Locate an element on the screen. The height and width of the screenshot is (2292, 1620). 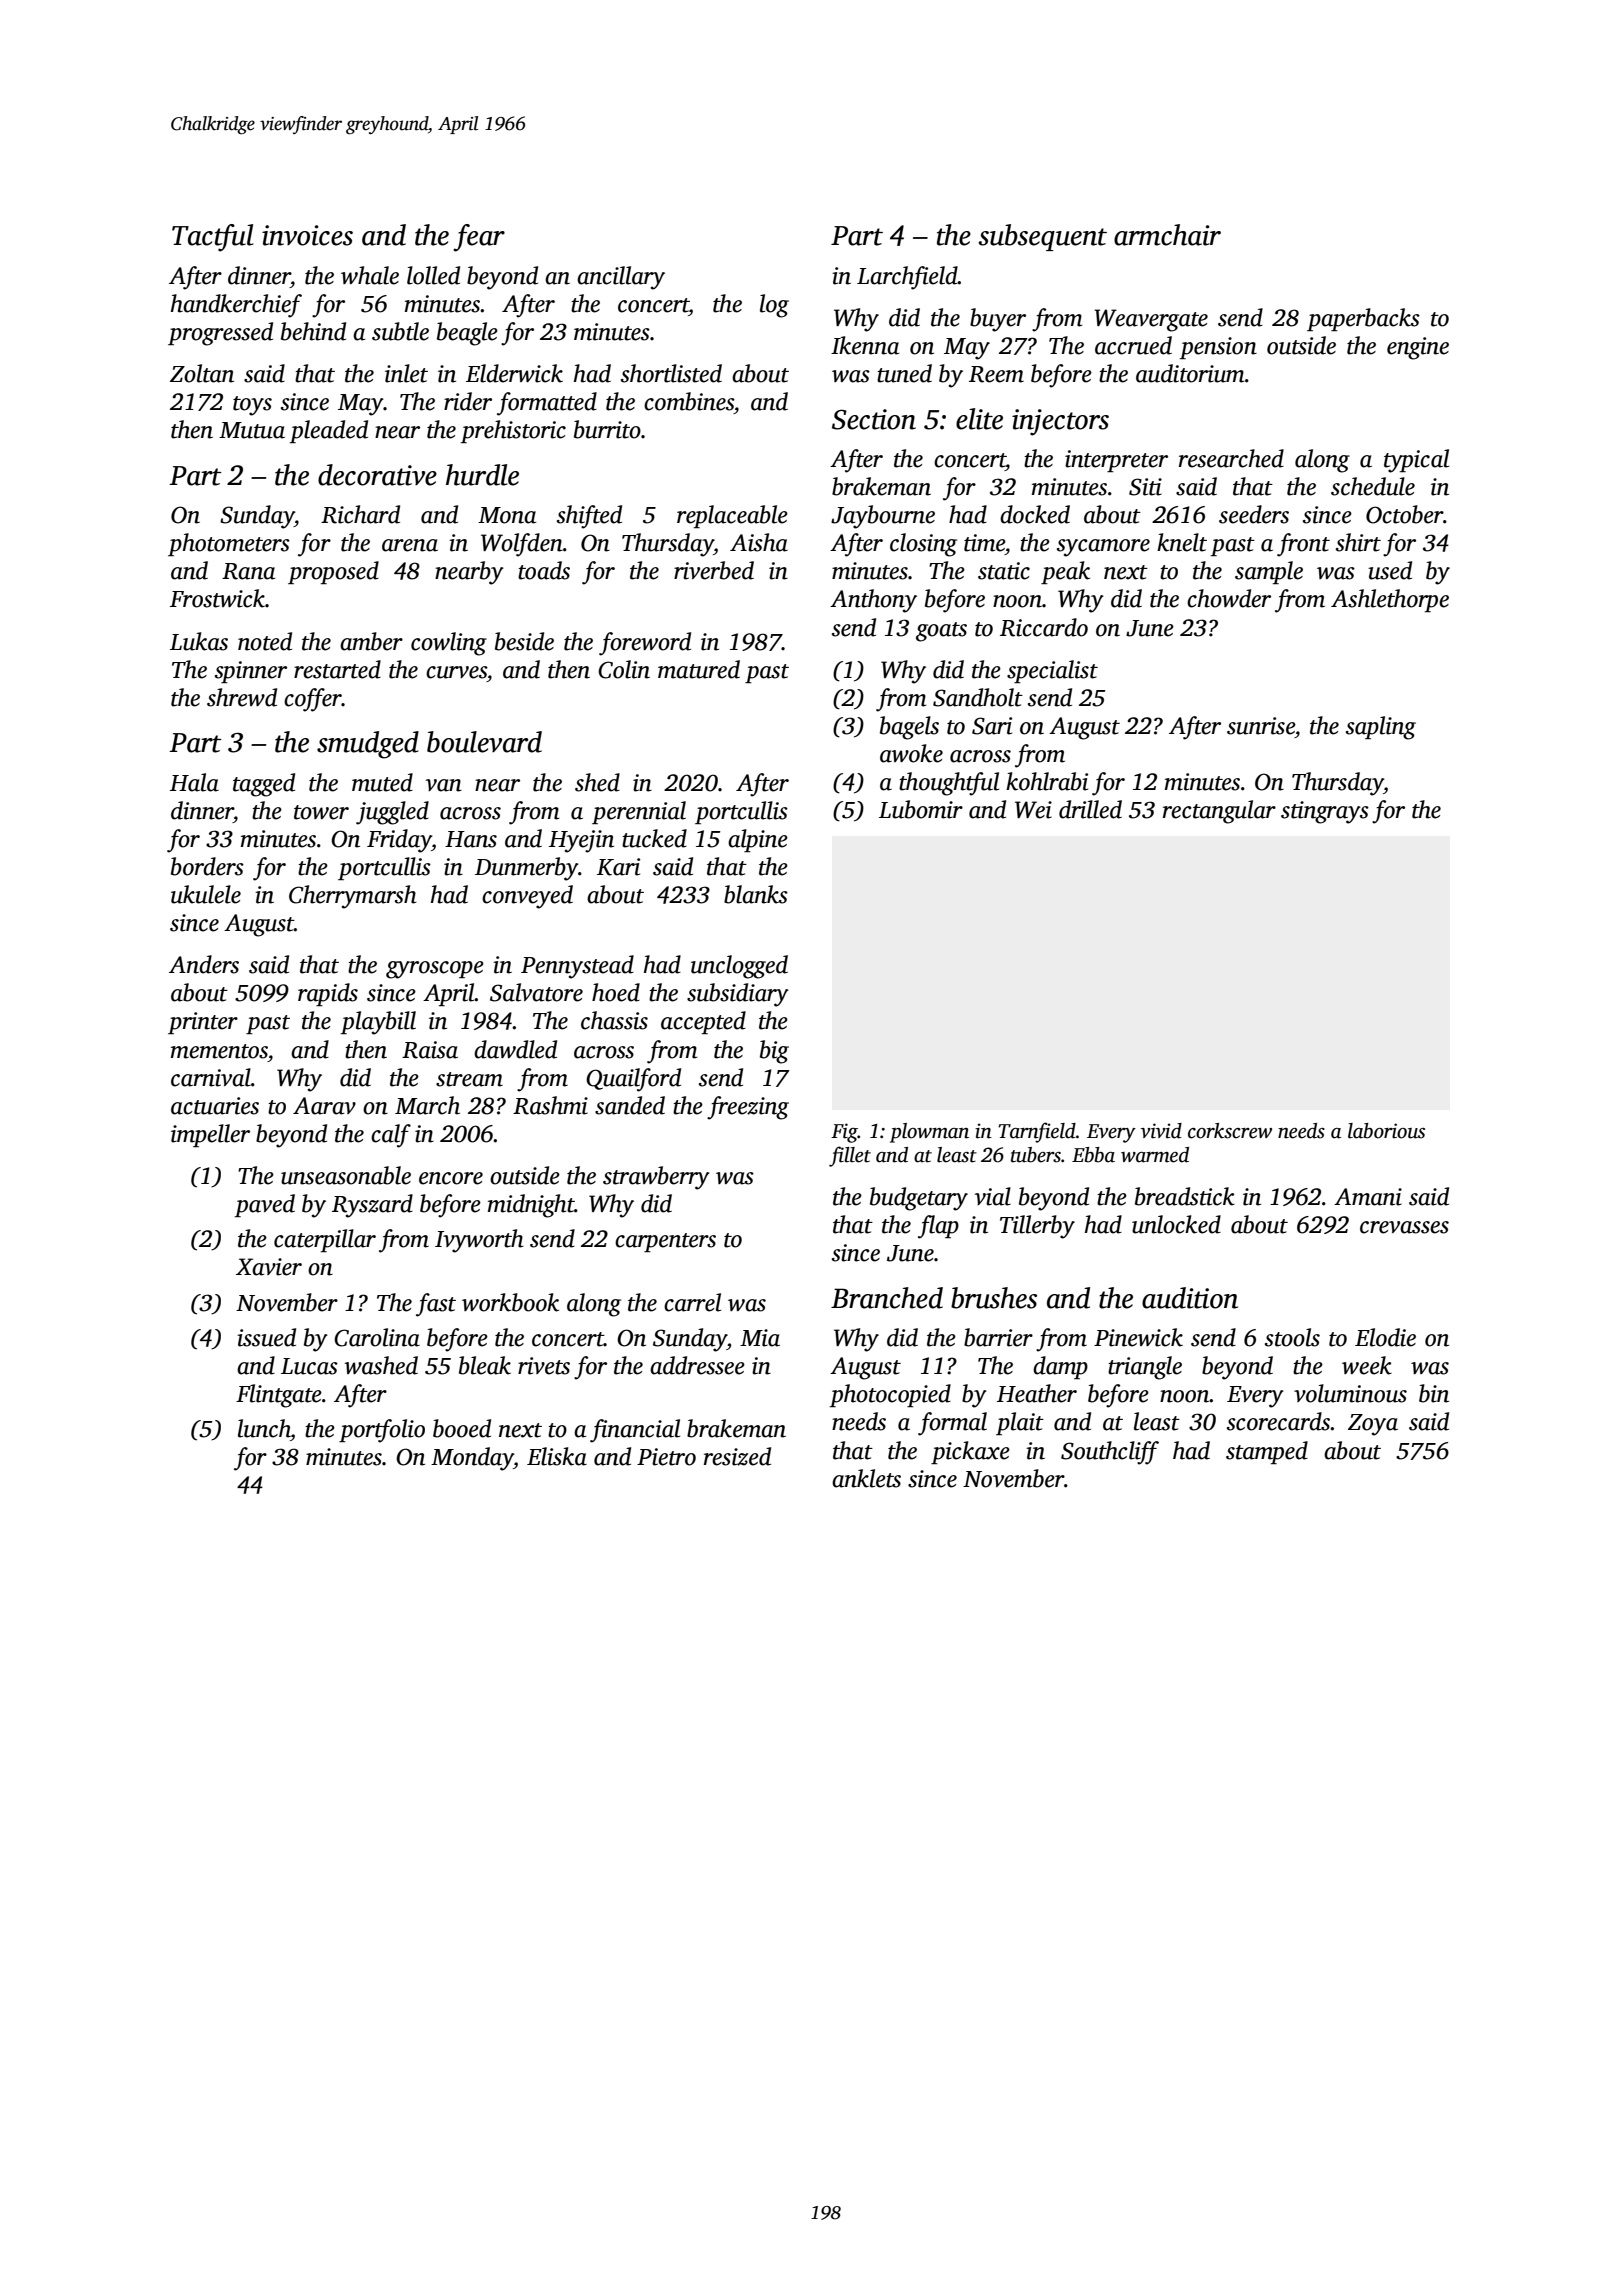
stingrays is located at coordinates (1325, 812).
